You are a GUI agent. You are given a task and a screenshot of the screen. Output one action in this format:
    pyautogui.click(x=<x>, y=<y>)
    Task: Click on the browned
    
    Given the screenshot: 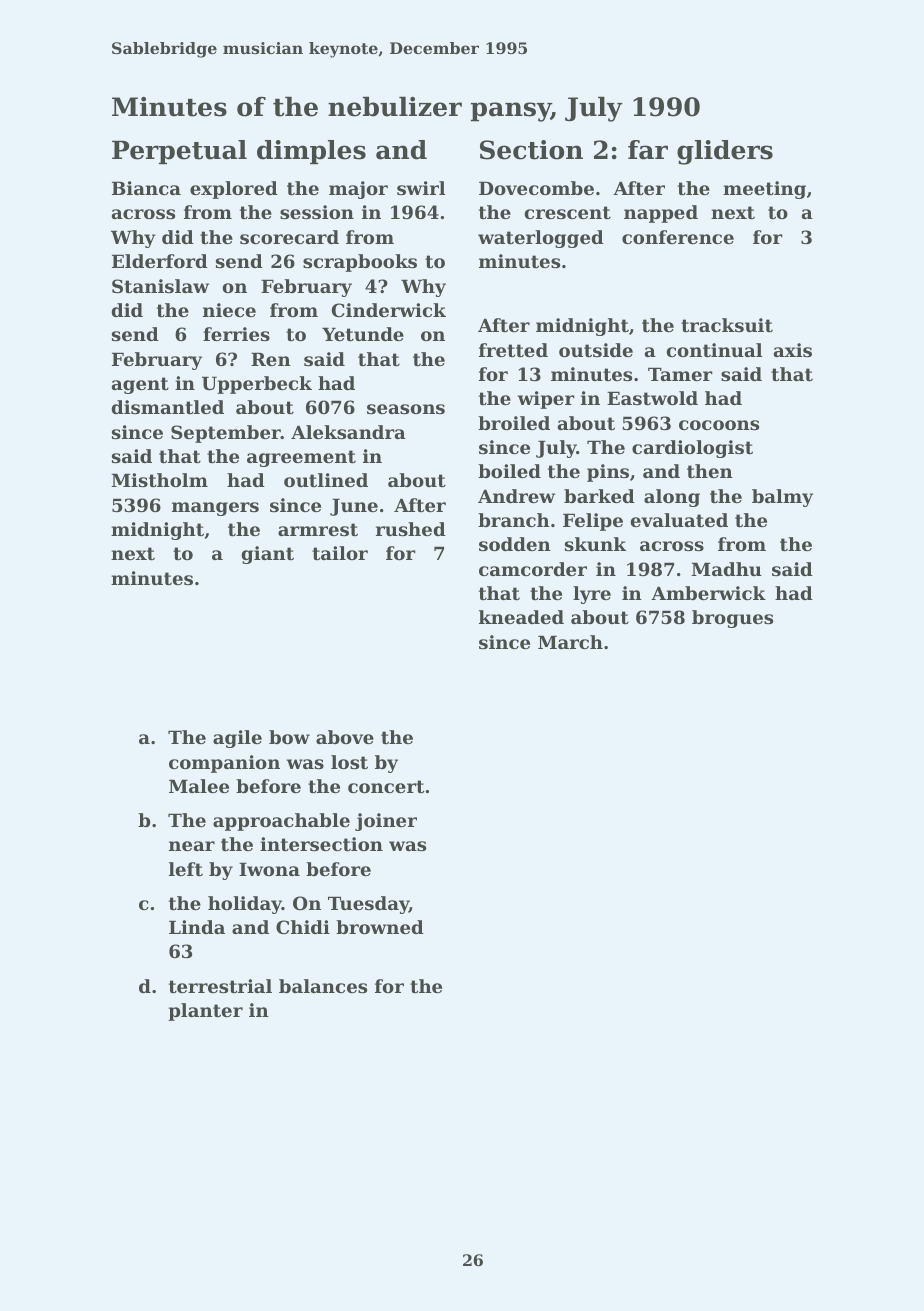 What is the action you would take?
    pyautogui.click(x=380, y=927)
